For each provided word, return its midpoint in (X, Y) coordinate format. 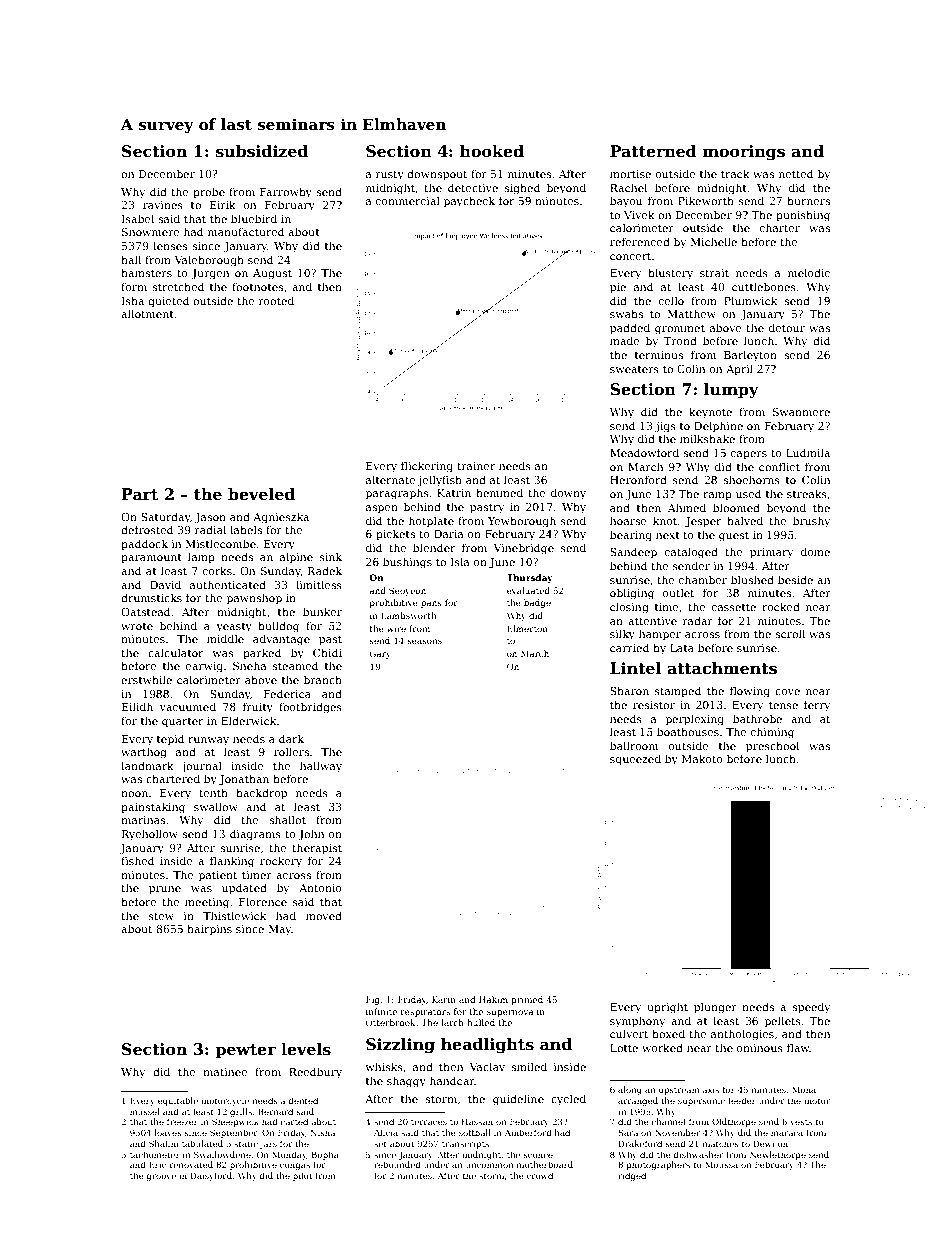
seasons (425, 641)
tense (783, 705)
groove (161, 1177)
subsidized (262, 151)
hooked (492, 151)
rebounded (397, 1164)
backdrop (261, 794)
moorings (744, 153)
